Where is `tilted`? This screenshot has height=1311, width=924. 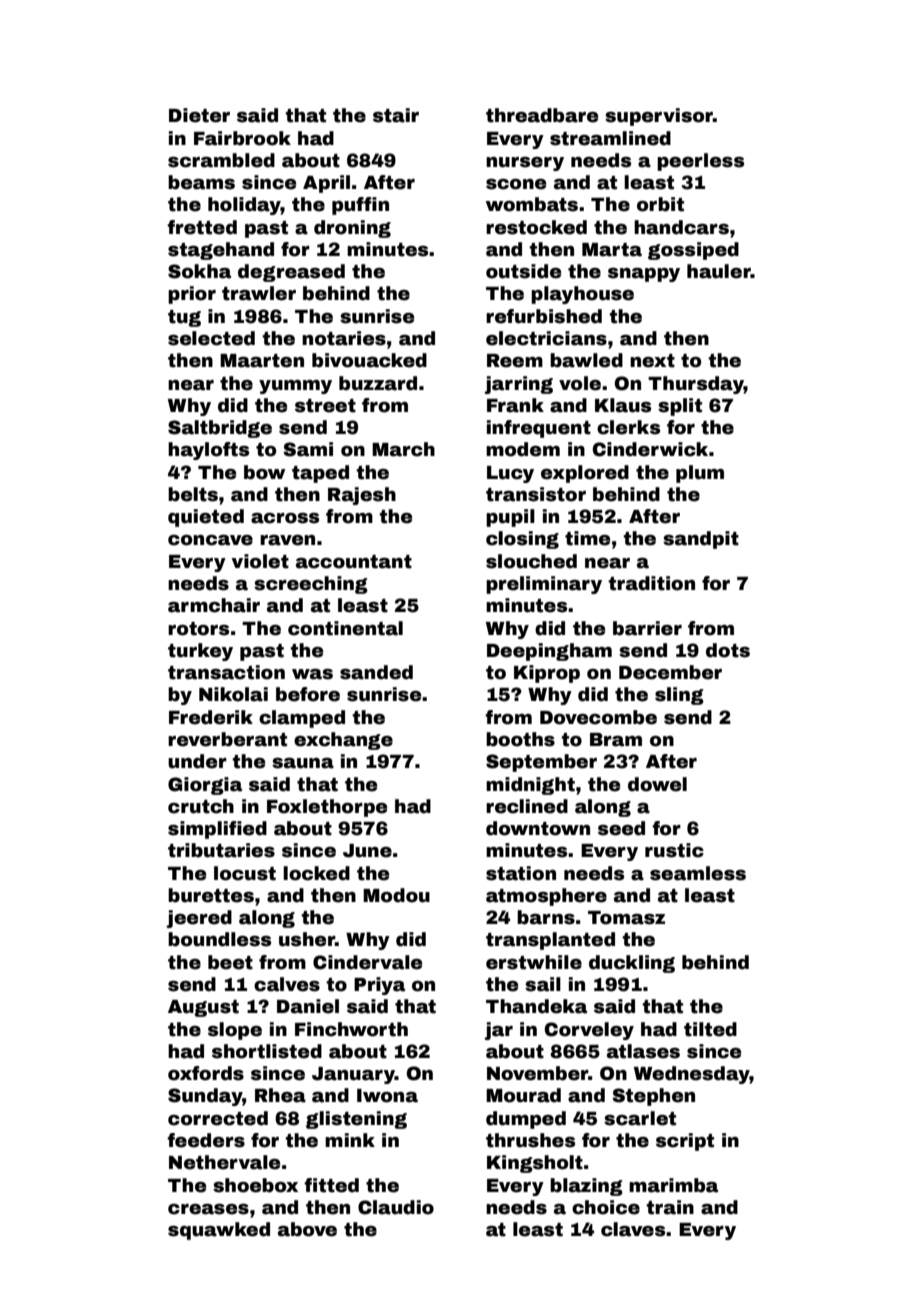 tilted is located at coordinates (710, 1029).
